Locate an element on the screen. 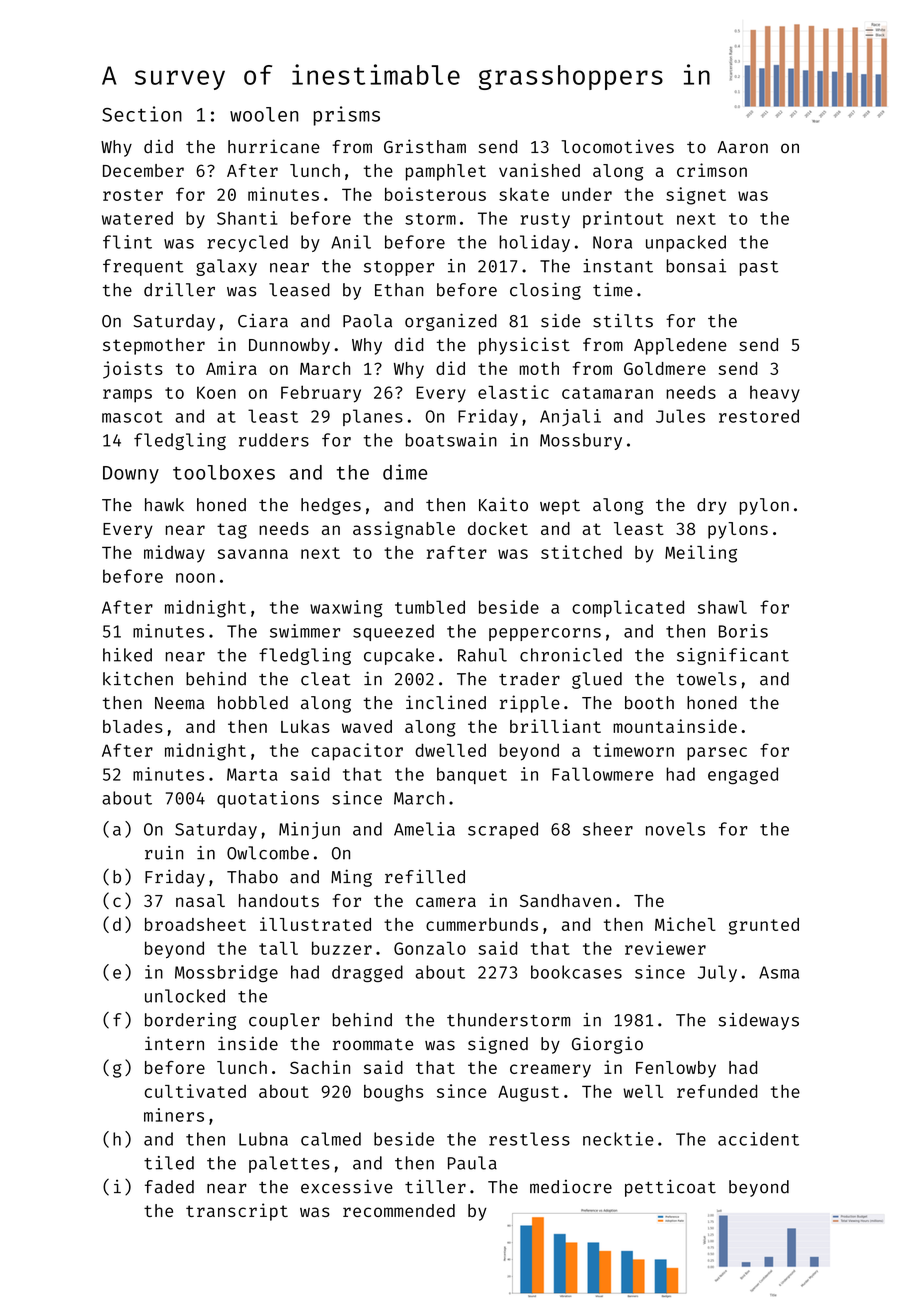 This screenshot has height=1316, width=908. parsec is located at coordinates (717, 754).
